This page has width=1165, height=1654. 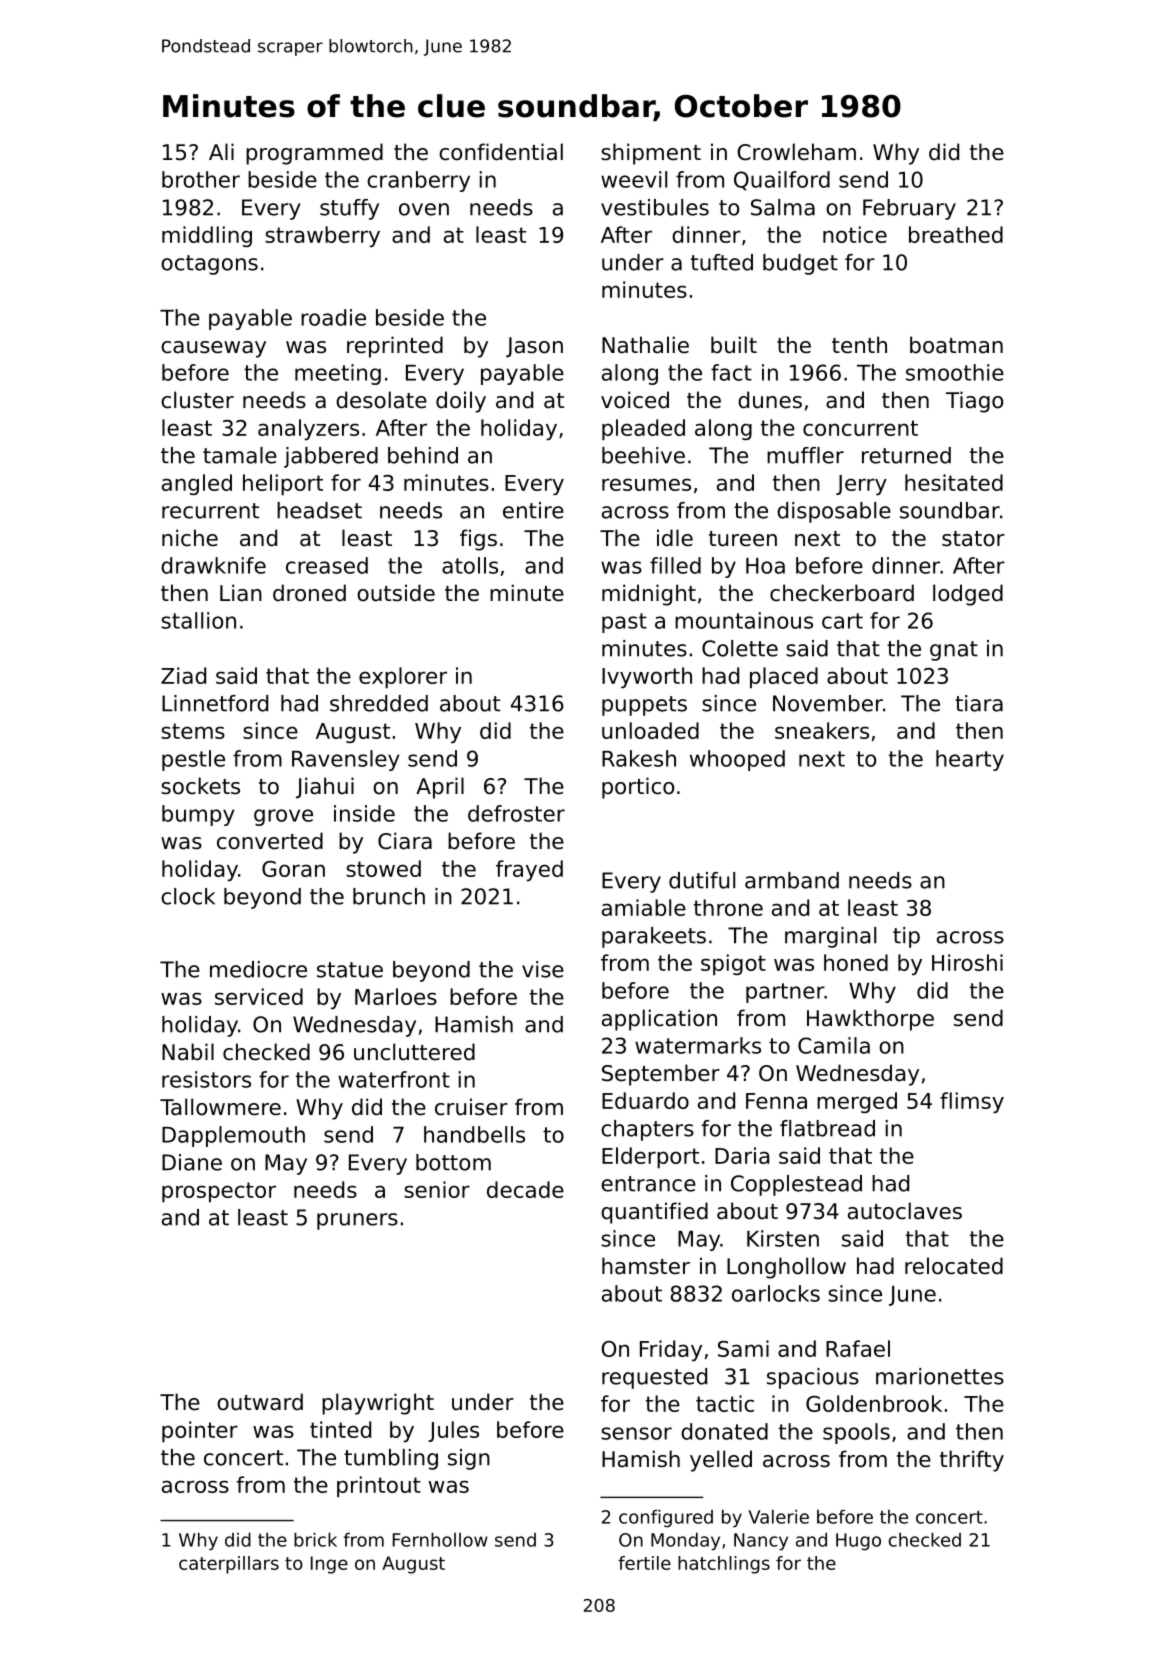 I want to click on hamster, so click(x=646, y=1266).
